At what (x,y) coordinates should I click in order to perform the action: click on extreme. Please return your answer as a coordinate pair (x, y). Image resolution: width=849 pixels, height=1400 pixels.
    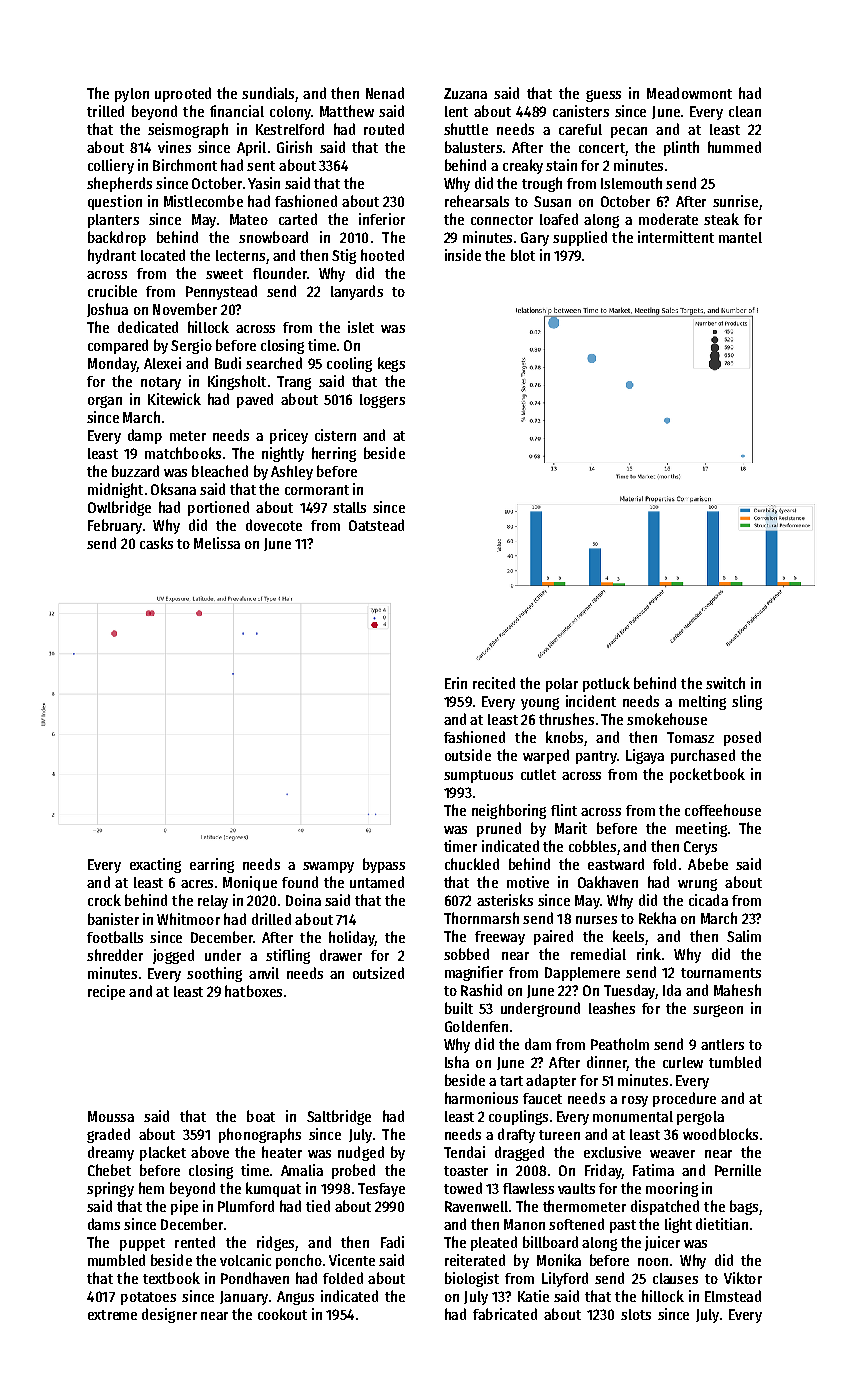
    Looking at the image, I should click on (112, 1315).
